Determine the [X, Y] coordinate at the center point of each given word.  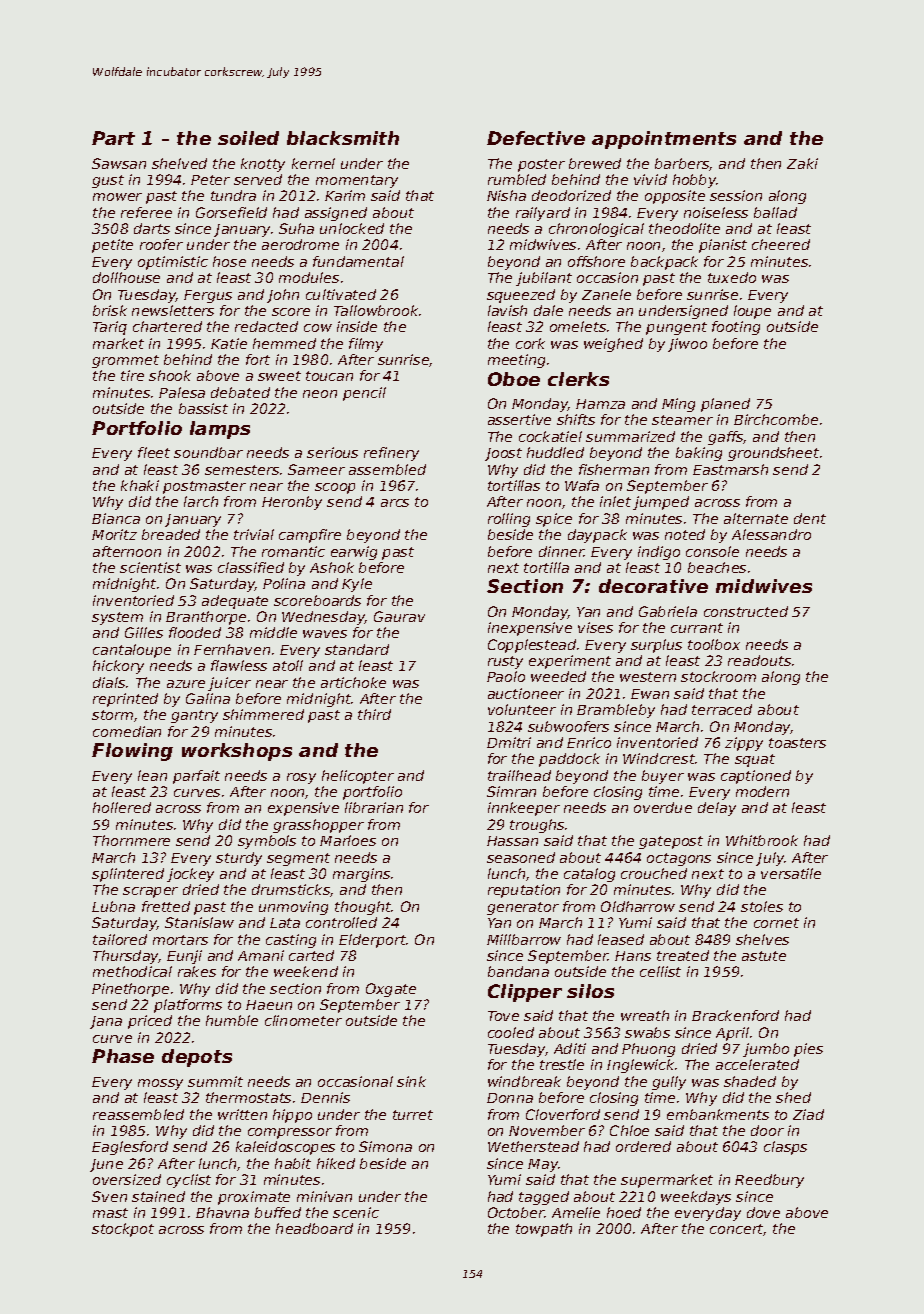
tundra [233, 195]
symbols [267, 842]
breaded [171, 534]
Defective [536, 138]
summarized [630, 436]
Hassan [512, 841]
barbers [682, 164]
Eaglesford [130, 1148]
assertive [519, 419]
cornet [776, 923]
